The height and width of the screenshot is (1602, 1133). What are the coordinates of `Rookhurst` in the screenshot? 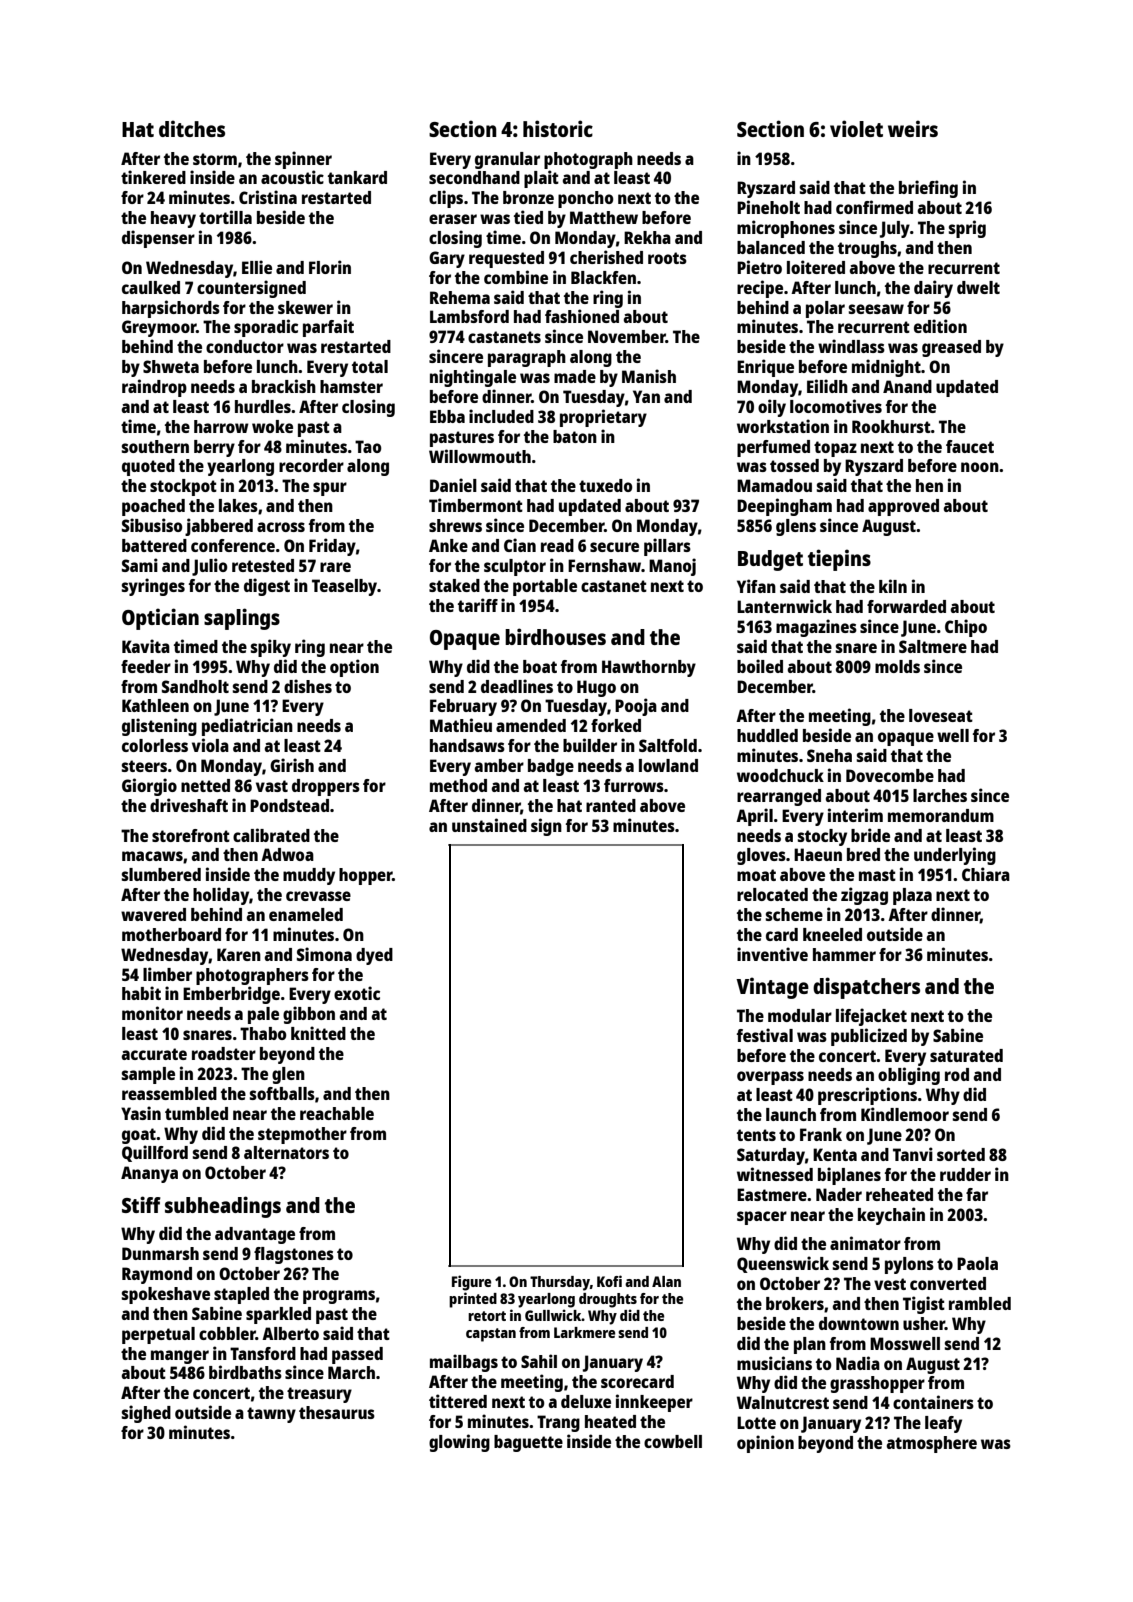 It's located at (891, 426).
